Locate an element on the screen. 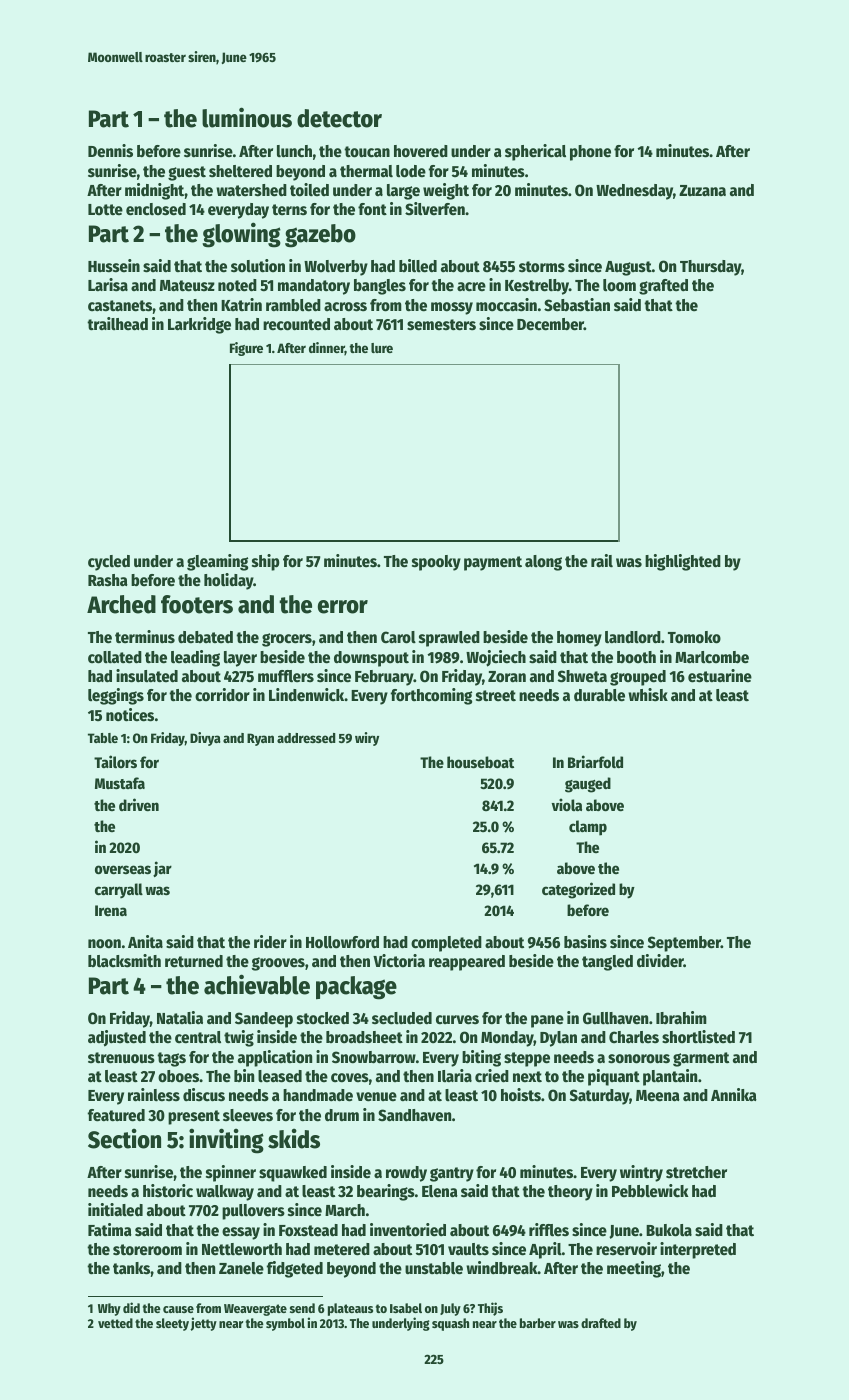  featured is located at coordinates (116, 1115).
